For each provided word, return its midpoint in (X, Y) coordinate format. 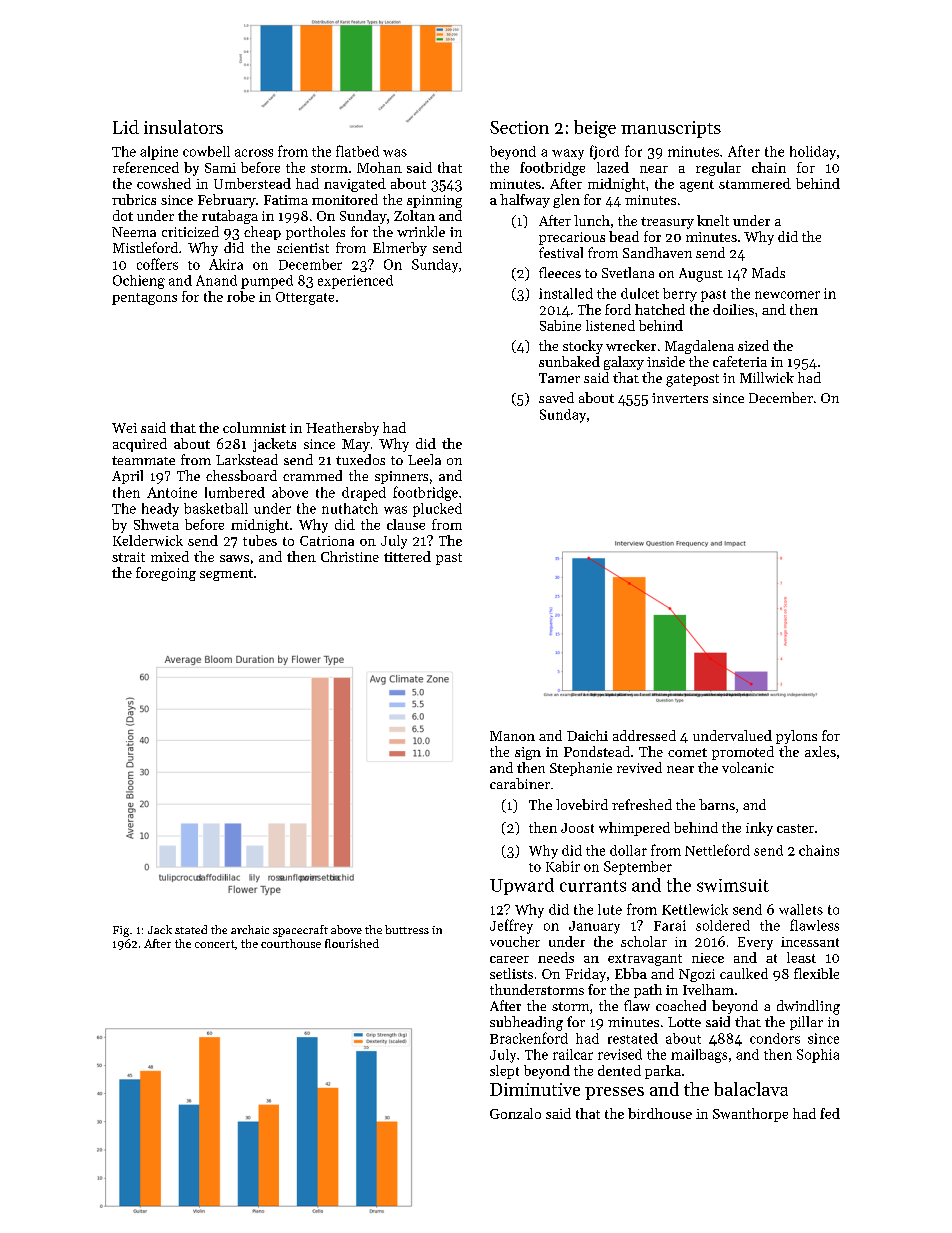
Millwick (767, 377)
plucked (437, 510)
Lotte (684, 1022)
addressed (644, 735)
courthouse (291, 943)
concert (215, 944)
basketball (216, 508)
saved (556, 397)
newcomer (787, 295)
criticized (190, 231)
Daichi (587, 735)
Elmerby (400, 249)
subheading (526, 1023)
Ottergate (305, 298)
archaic (250, 929)
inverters (680, 398)
